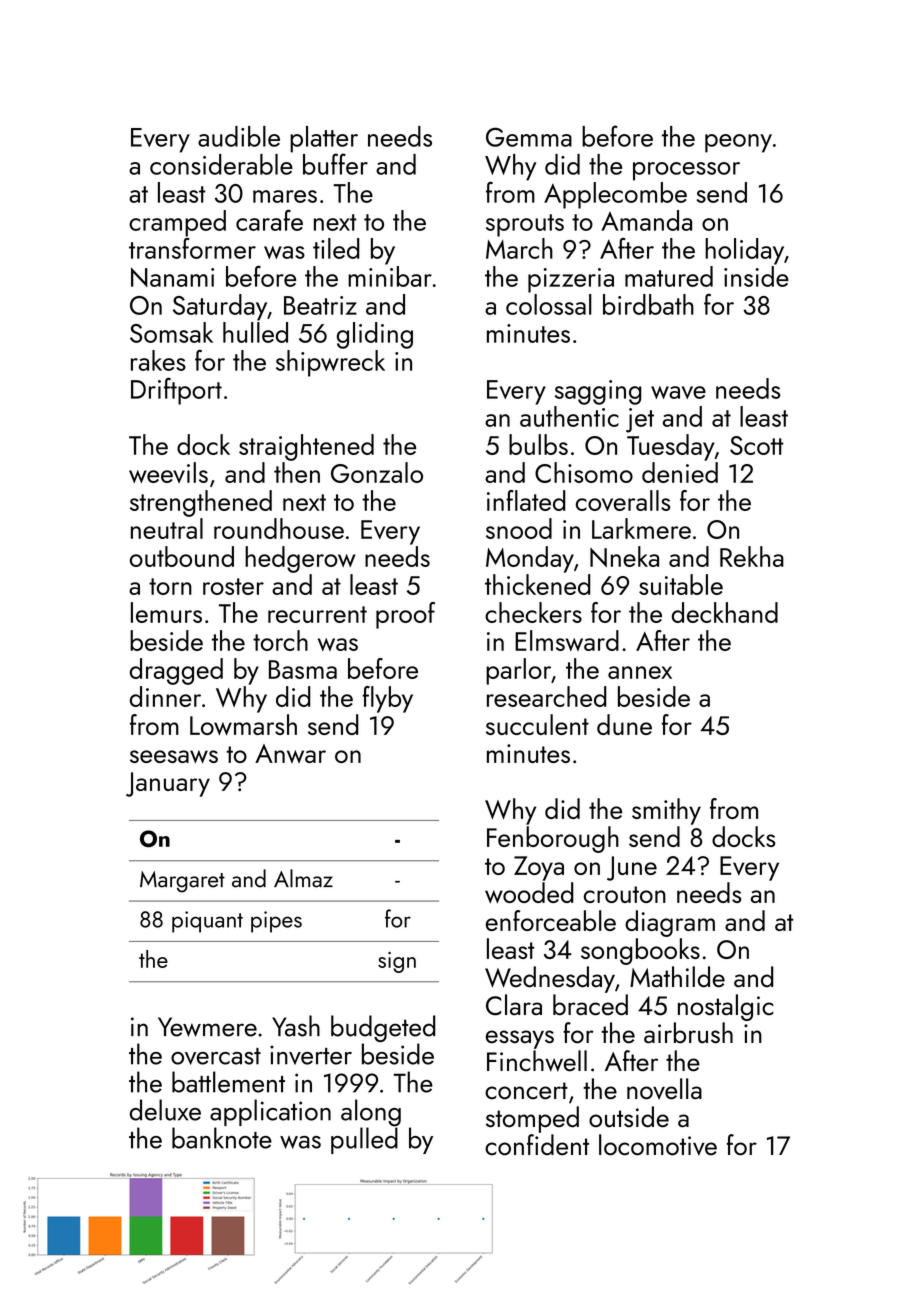 The height and width of the page is (1311, 924). I want to click on locomotive, so click(658, 1145).
